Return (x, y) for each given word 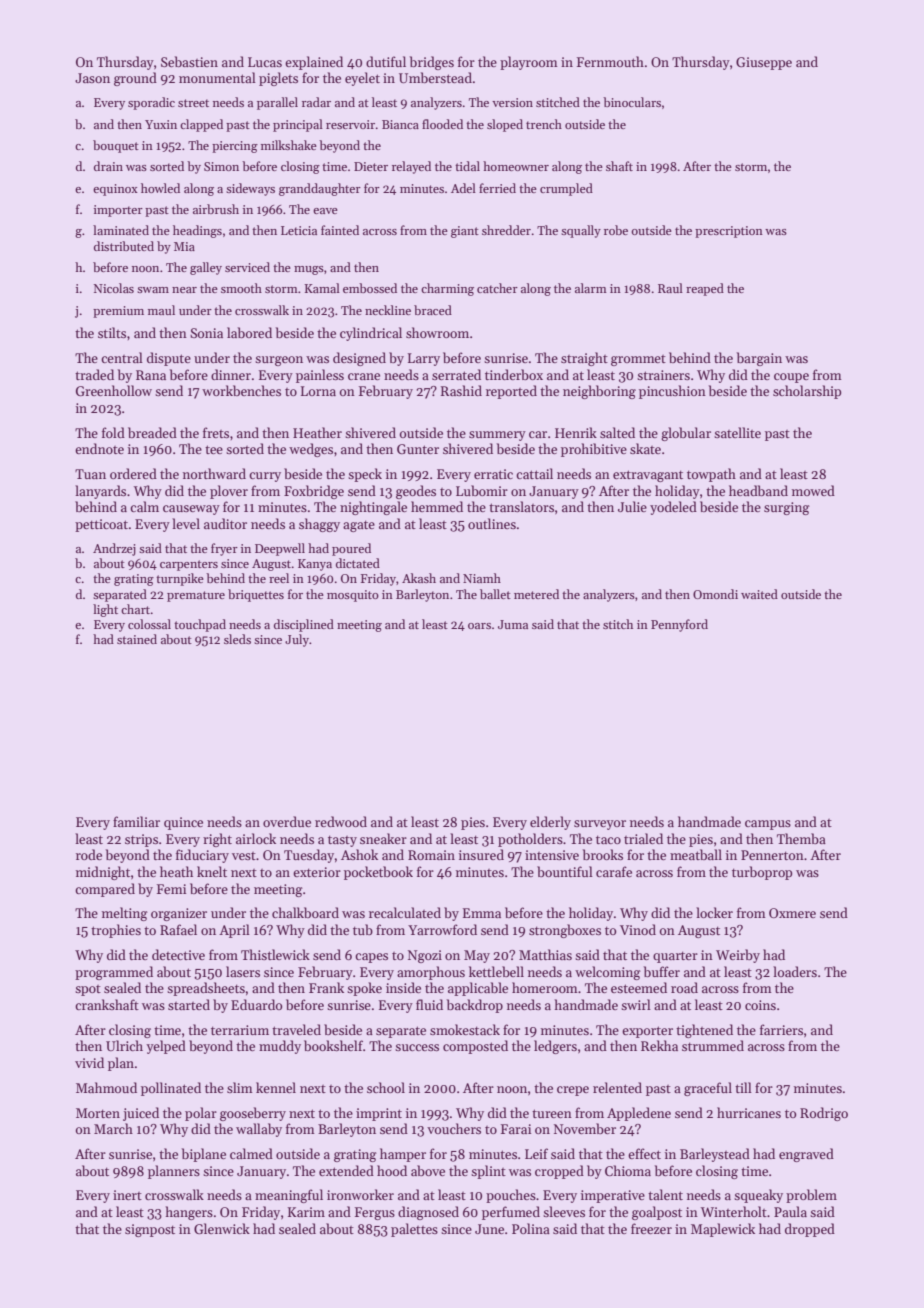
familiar (136, 821)
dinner (231, 374)
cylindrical (371, 334)
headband (758, 490)
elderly (550, 823)
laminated (121, 230)
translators (521, 506)
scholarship (807, 392)
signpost (150, 1230)
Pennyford (679, 625)
